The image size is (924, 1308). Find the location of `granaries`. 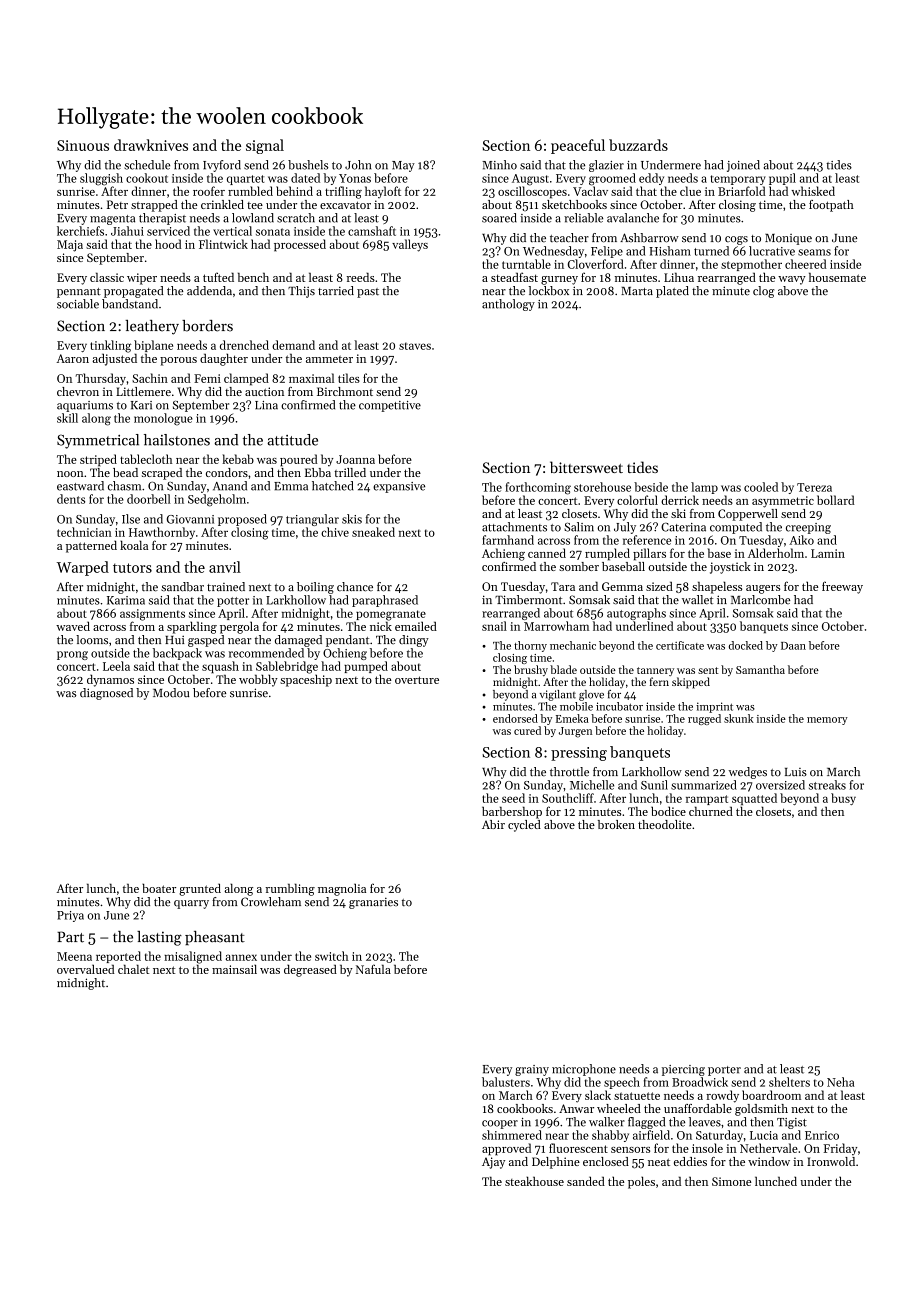

granaries is located at coordinates (373, 903).
